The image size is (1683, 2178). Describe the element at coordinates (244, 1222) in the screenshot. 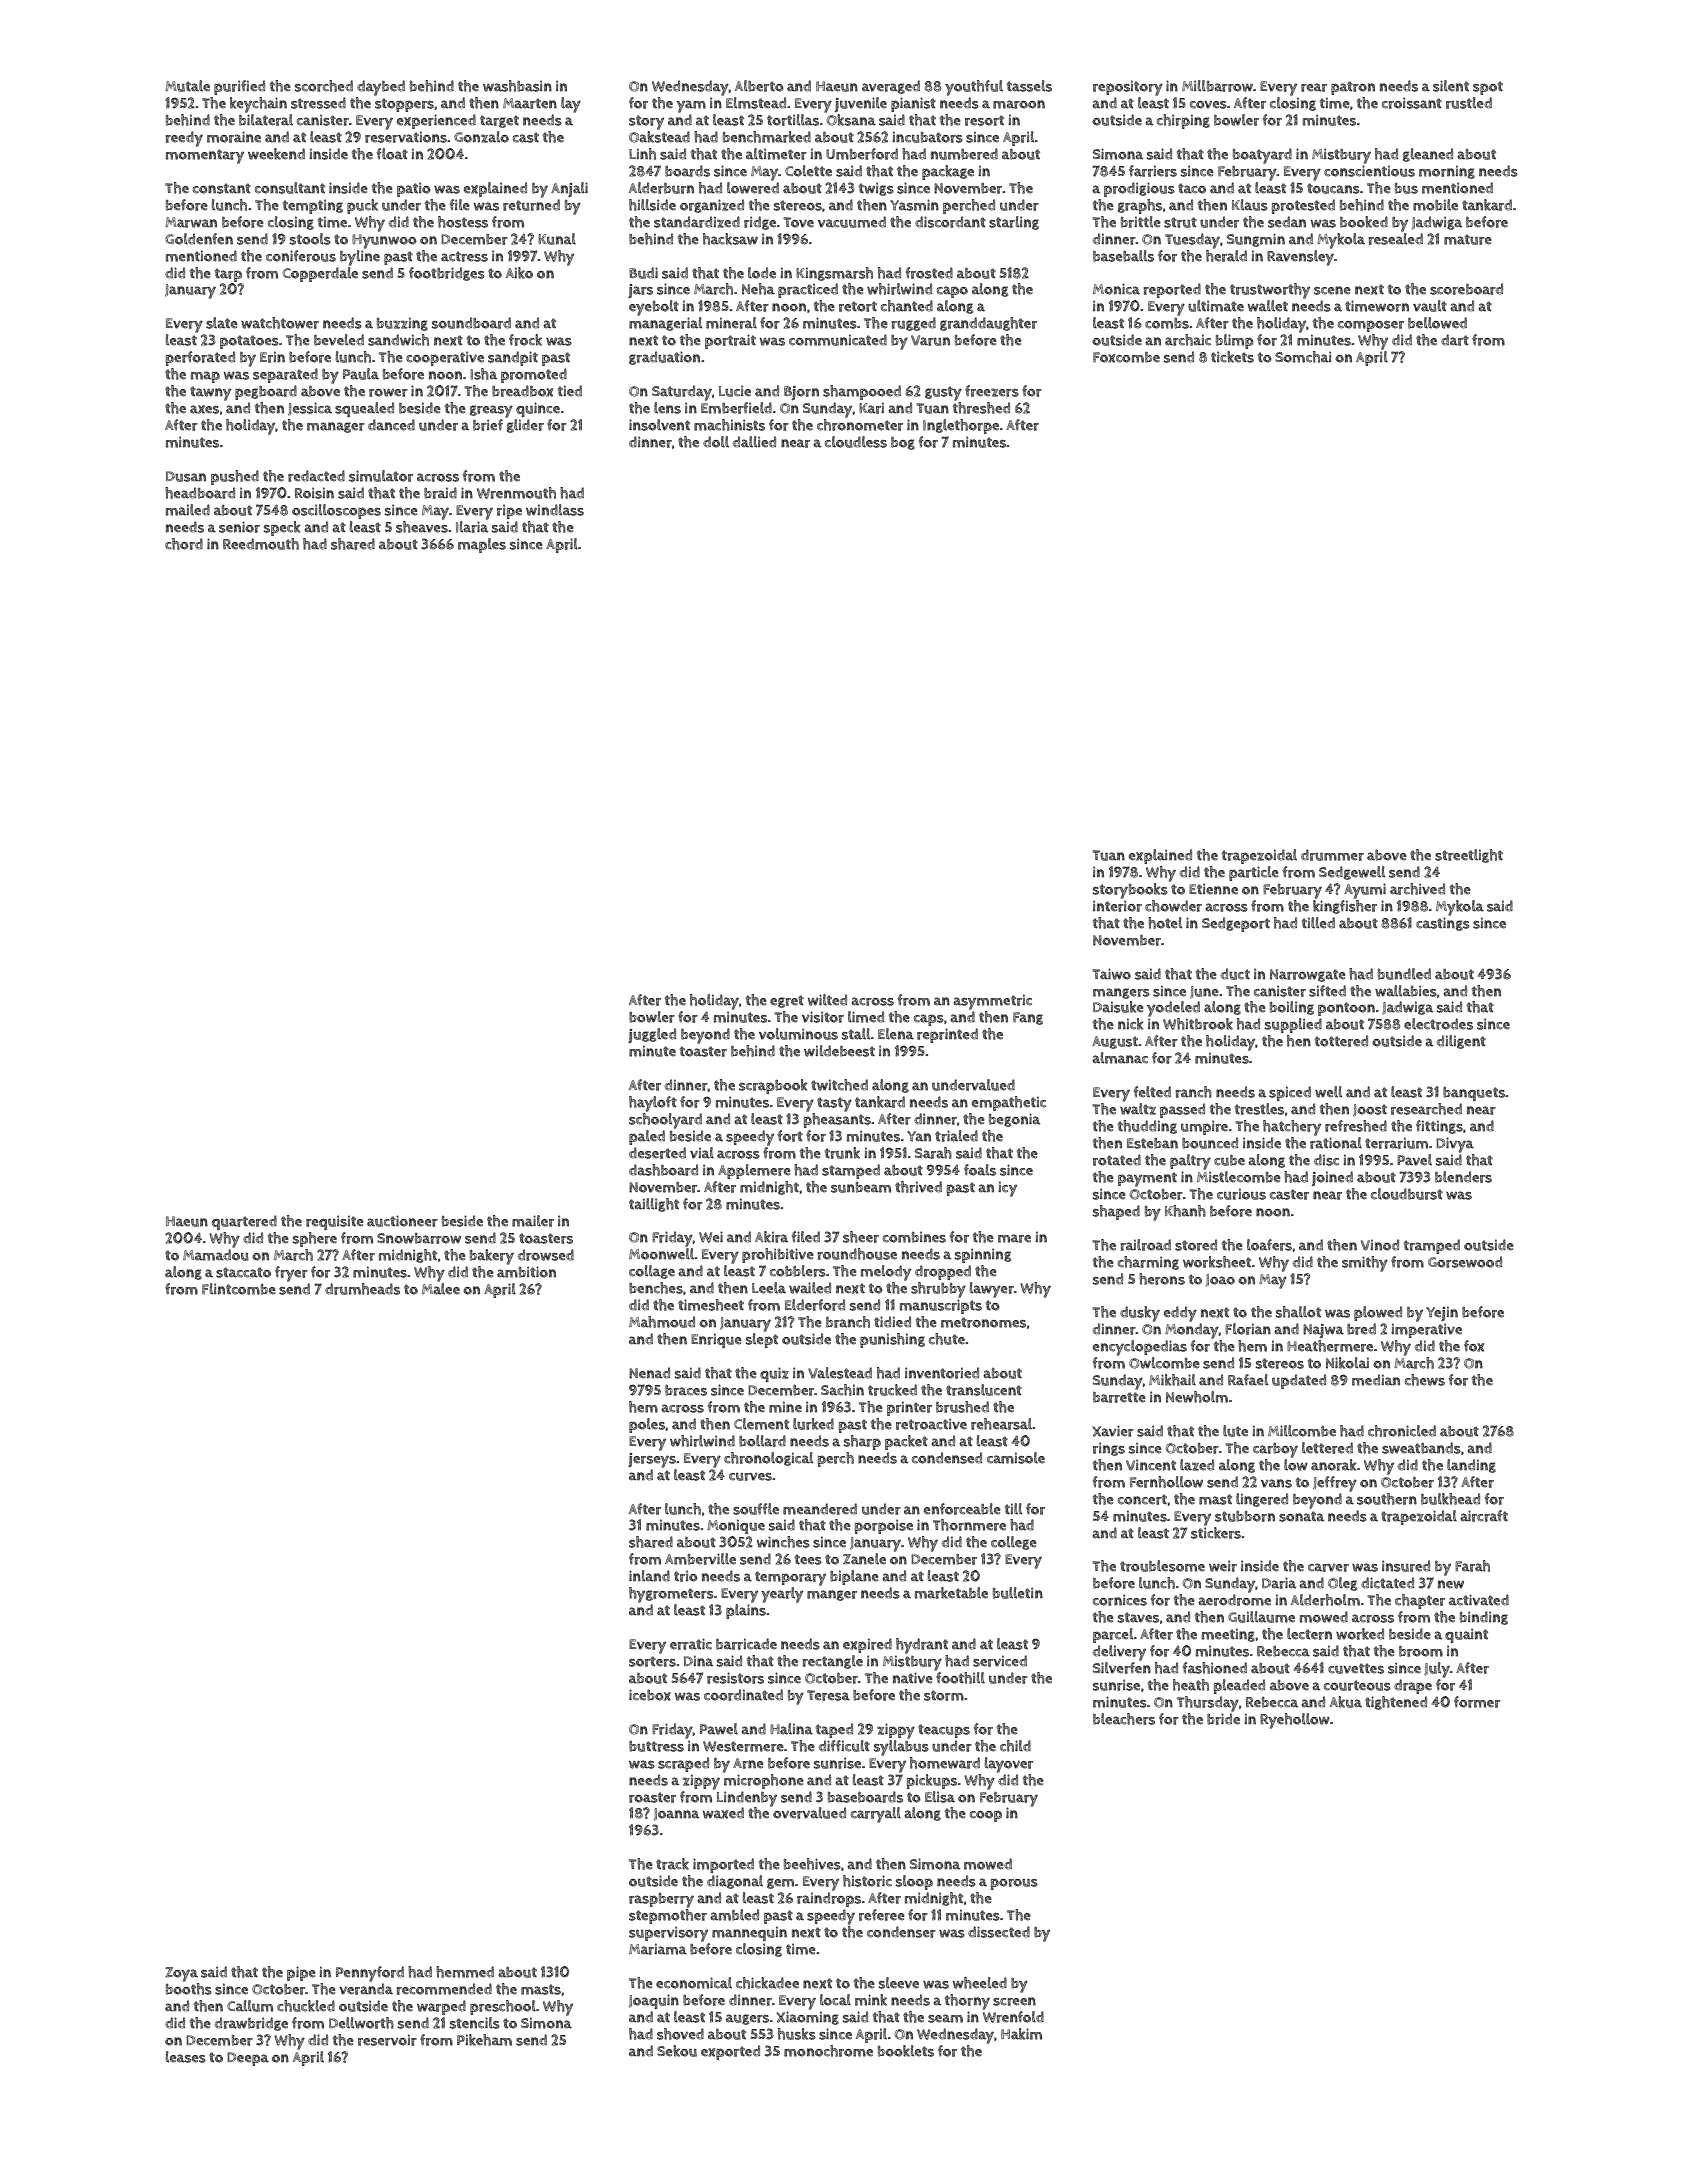

I see `quartered` at that location.
